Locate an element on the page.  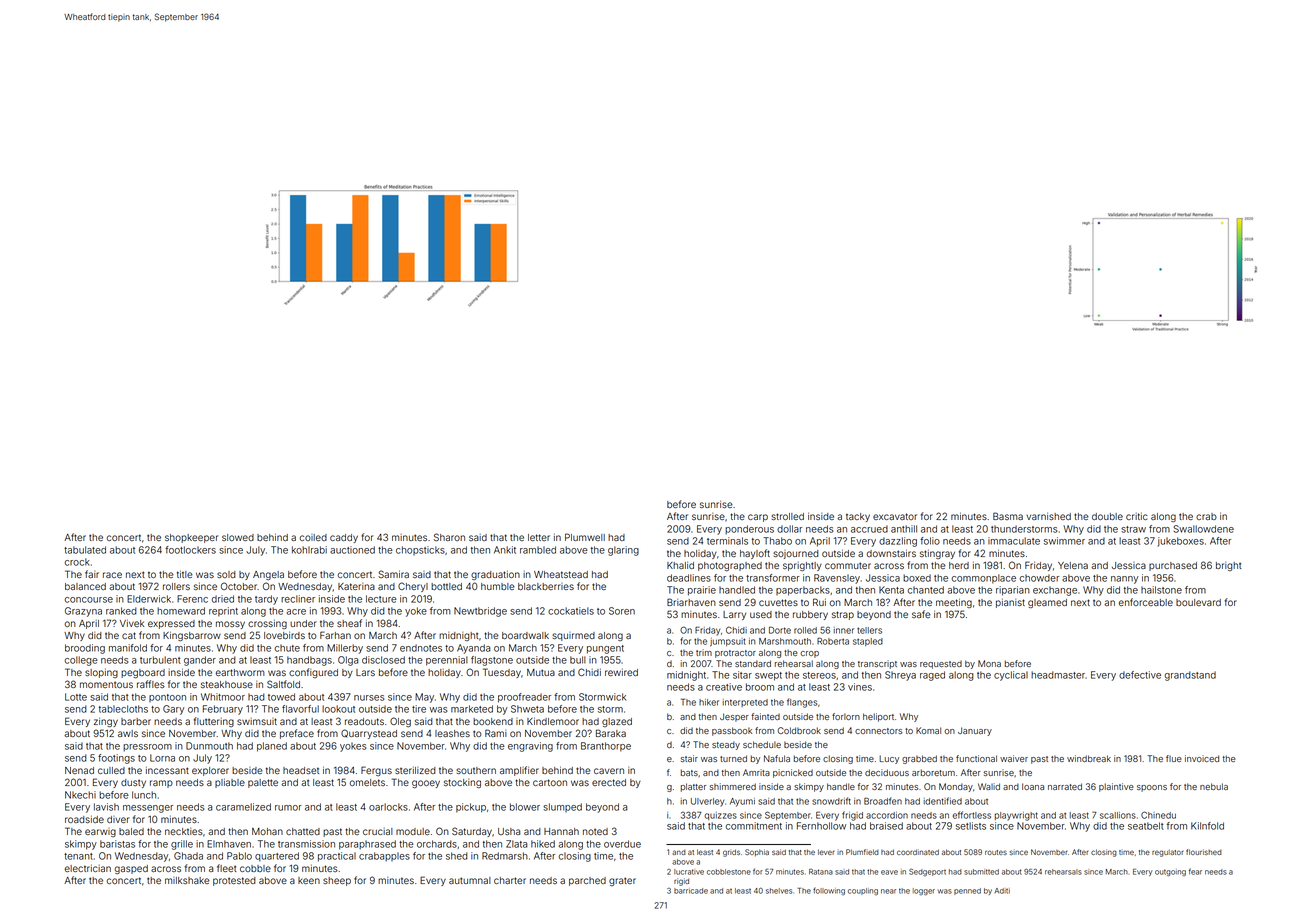
identified is located at coordinates (943, 801).
